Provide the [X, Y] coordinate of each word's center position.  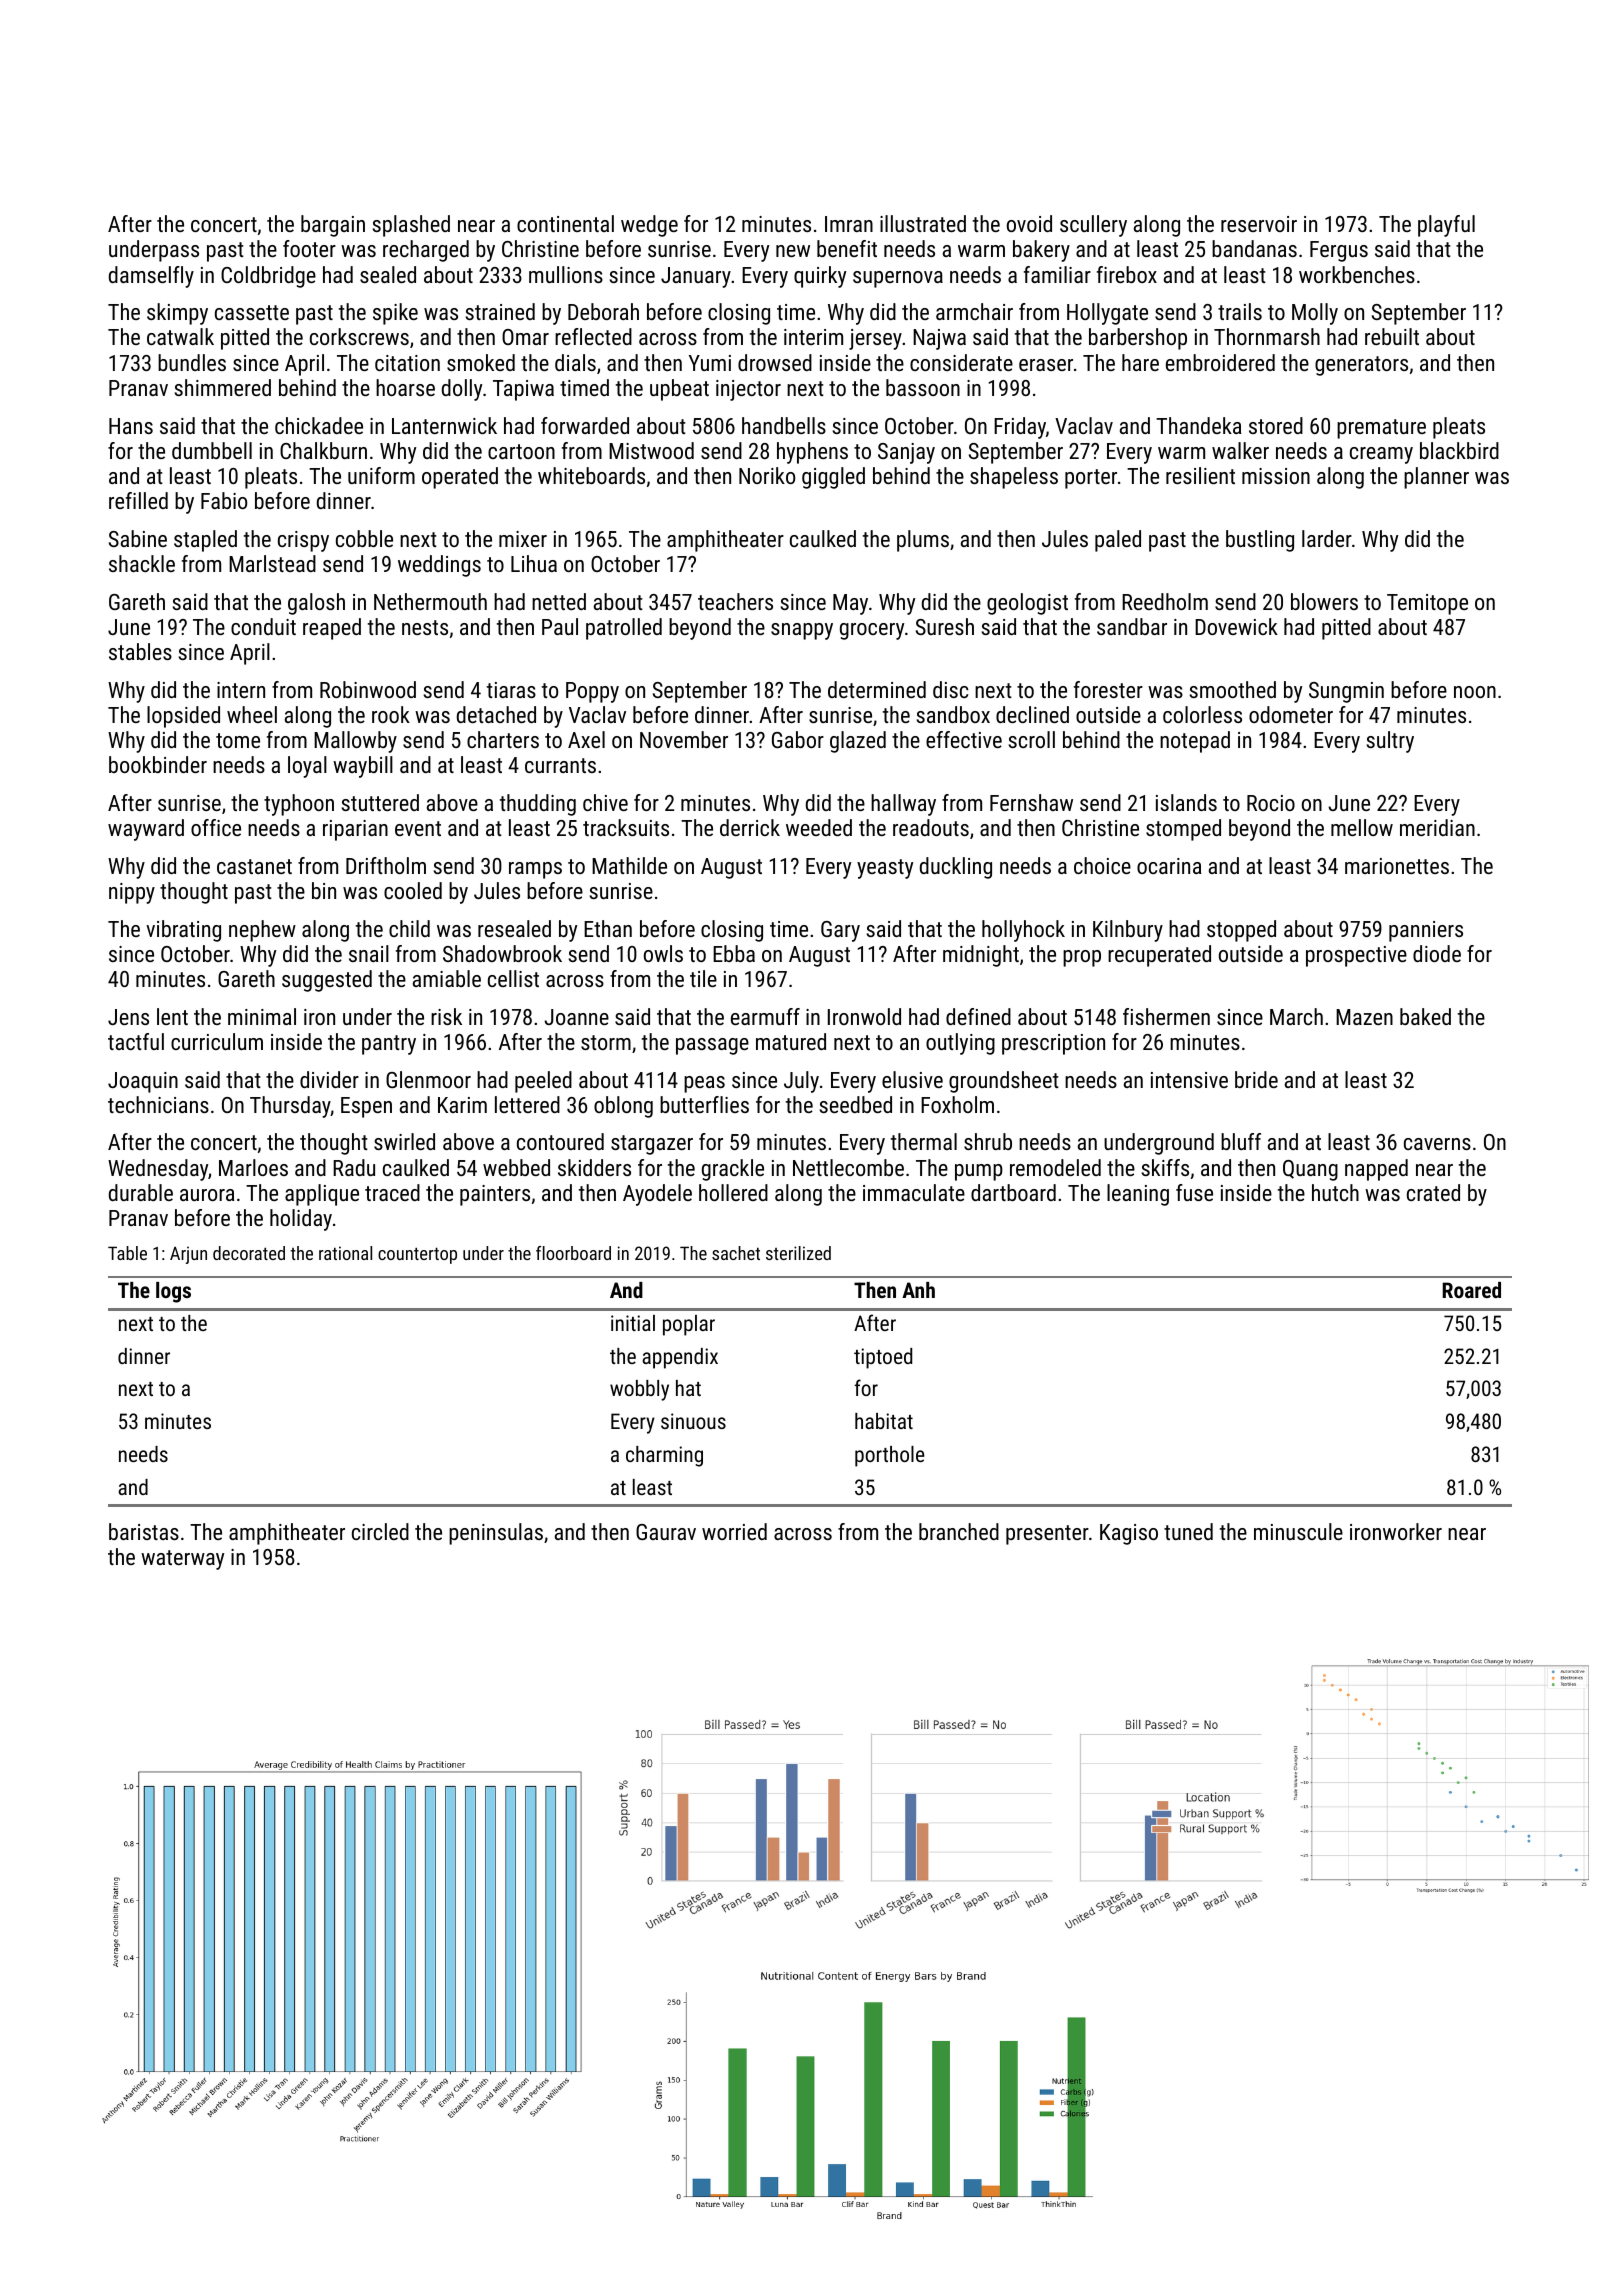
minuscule [1298, 1531]
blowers [1324, 601]
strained [500, 311]
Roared [1471, 1290]
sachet [736, 1253]
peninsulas [496, 1534]
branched [959, 1531]
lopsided [183, 717]
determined [877, 689]
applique [322, 1195]
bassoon [923, 387]
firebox [1127, 274]
